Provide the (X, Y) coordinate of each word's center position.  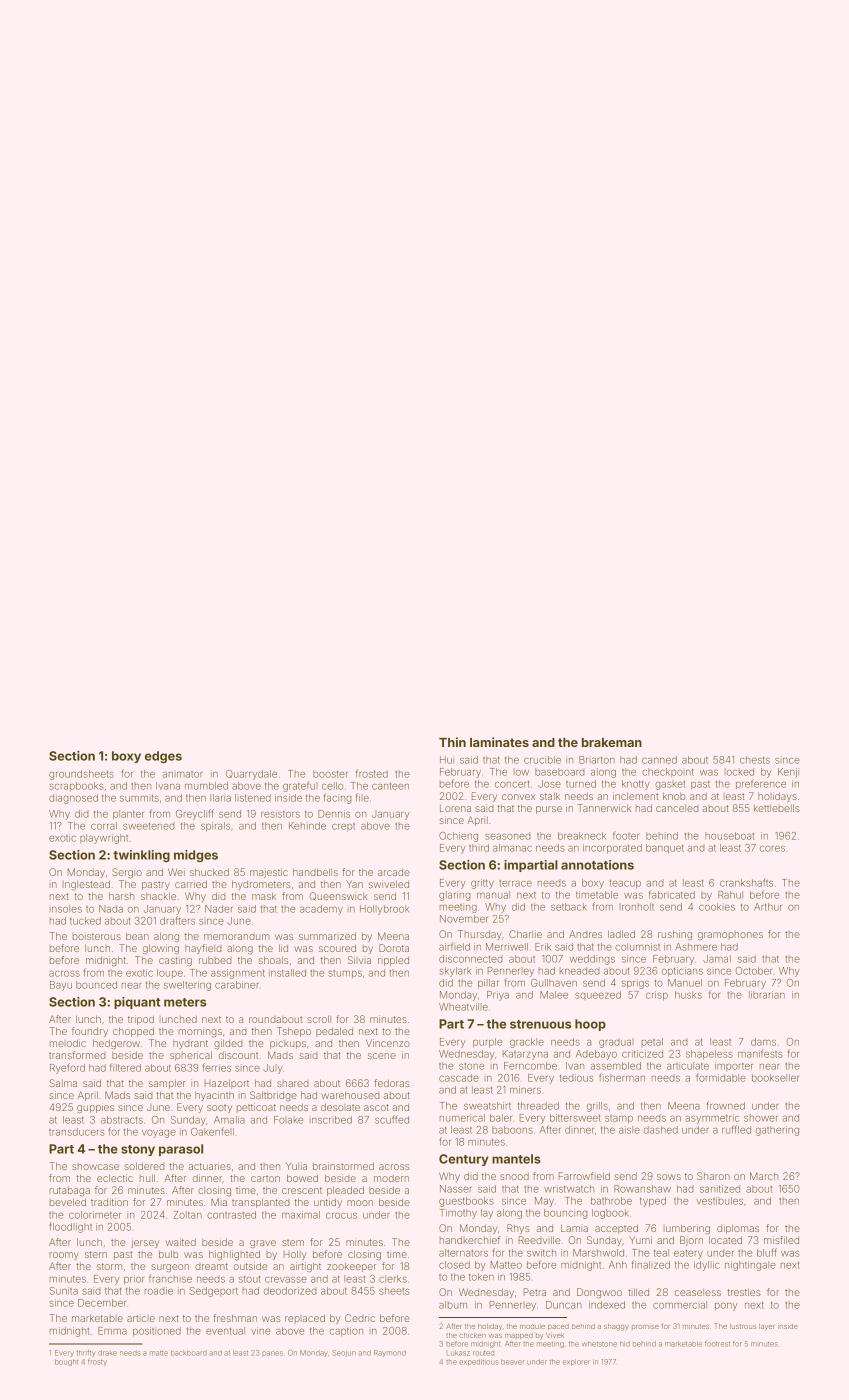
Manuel (685, 983)
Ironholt (636, 907)
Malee (554, 995)
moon (360, 1203)
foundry (90, 1032)
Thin (452, 742)
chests (755, 760)
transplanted (260, 1203)
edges (163, 757)
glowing (161, 949)
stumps (345, 974)
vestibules (719, 1201)
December (102, 1303)
